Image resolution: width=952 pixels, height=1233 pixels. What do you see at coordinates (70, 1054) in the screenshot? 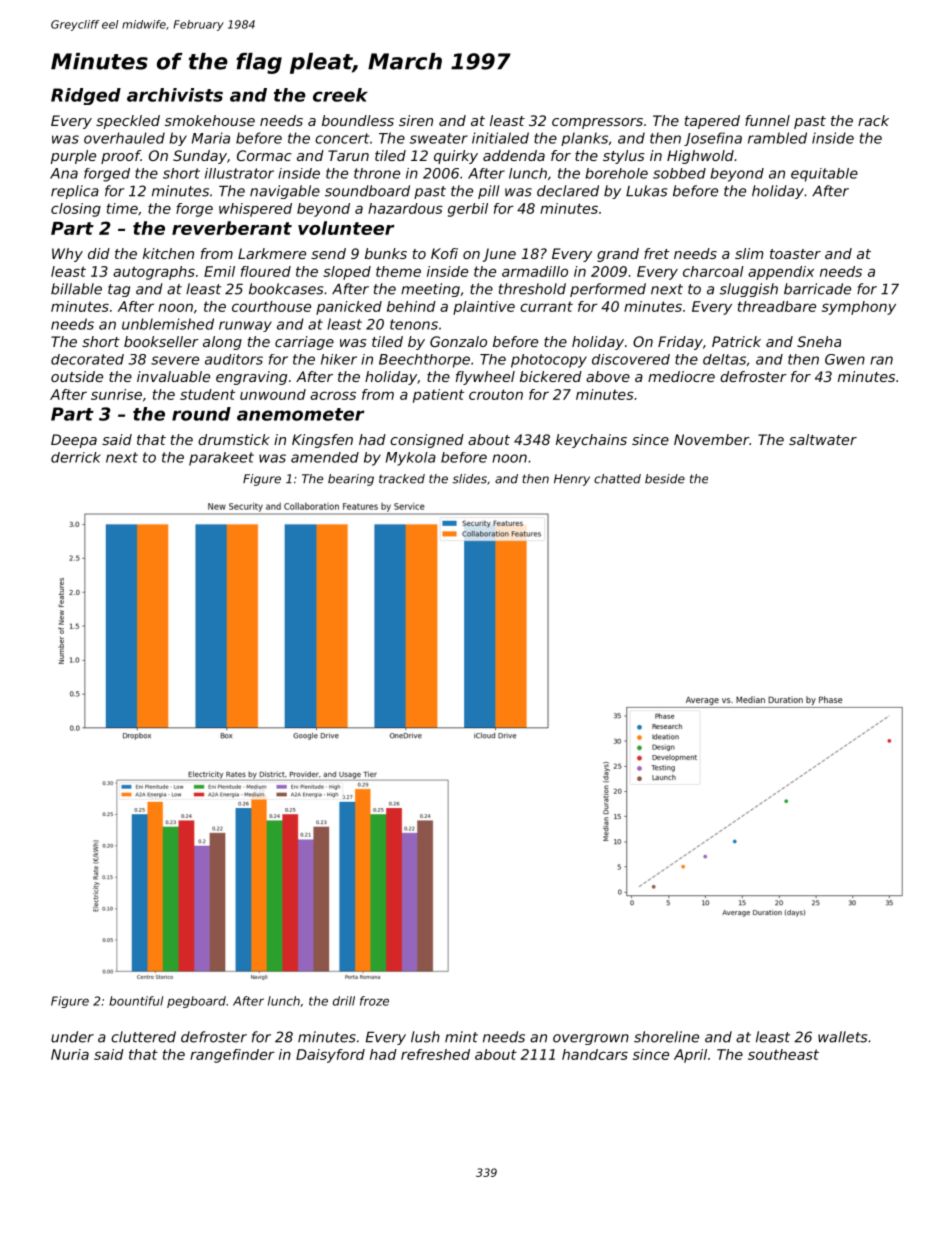
I see `Nuria` at bounding box center [70, 1054].
